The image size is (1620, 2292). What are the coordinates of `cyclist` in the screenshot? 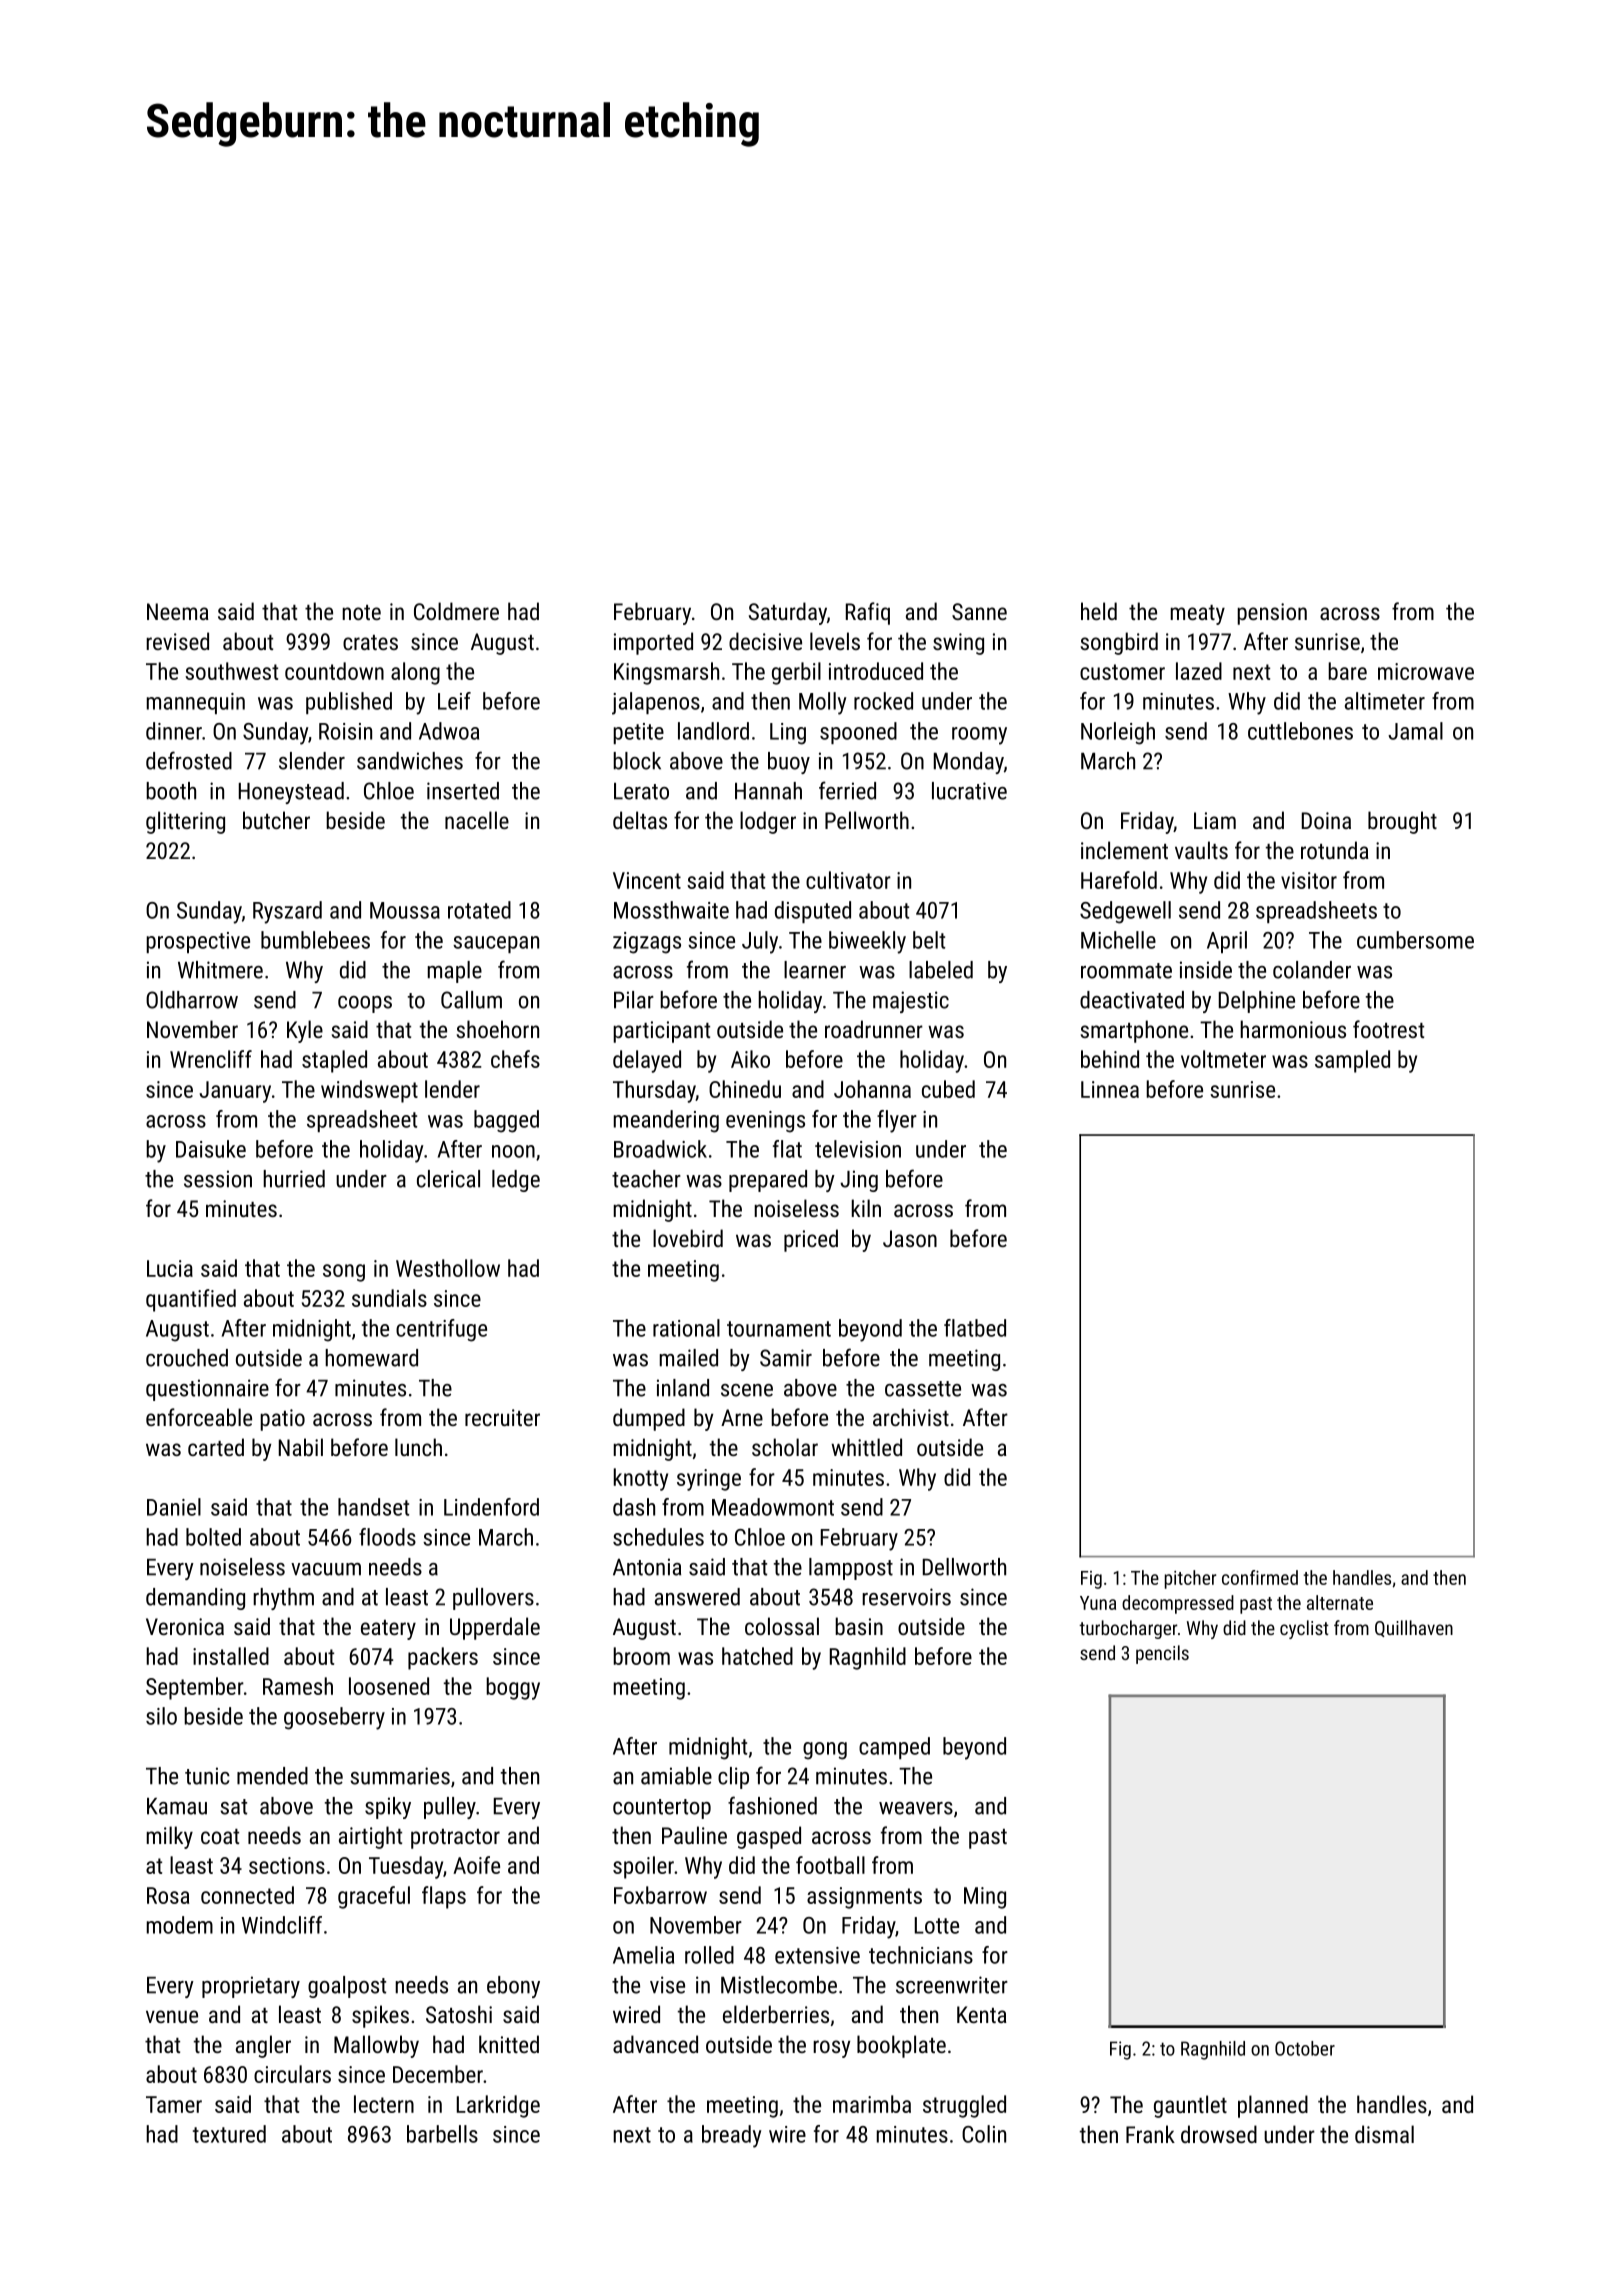 It's located at (1304, 1629).
